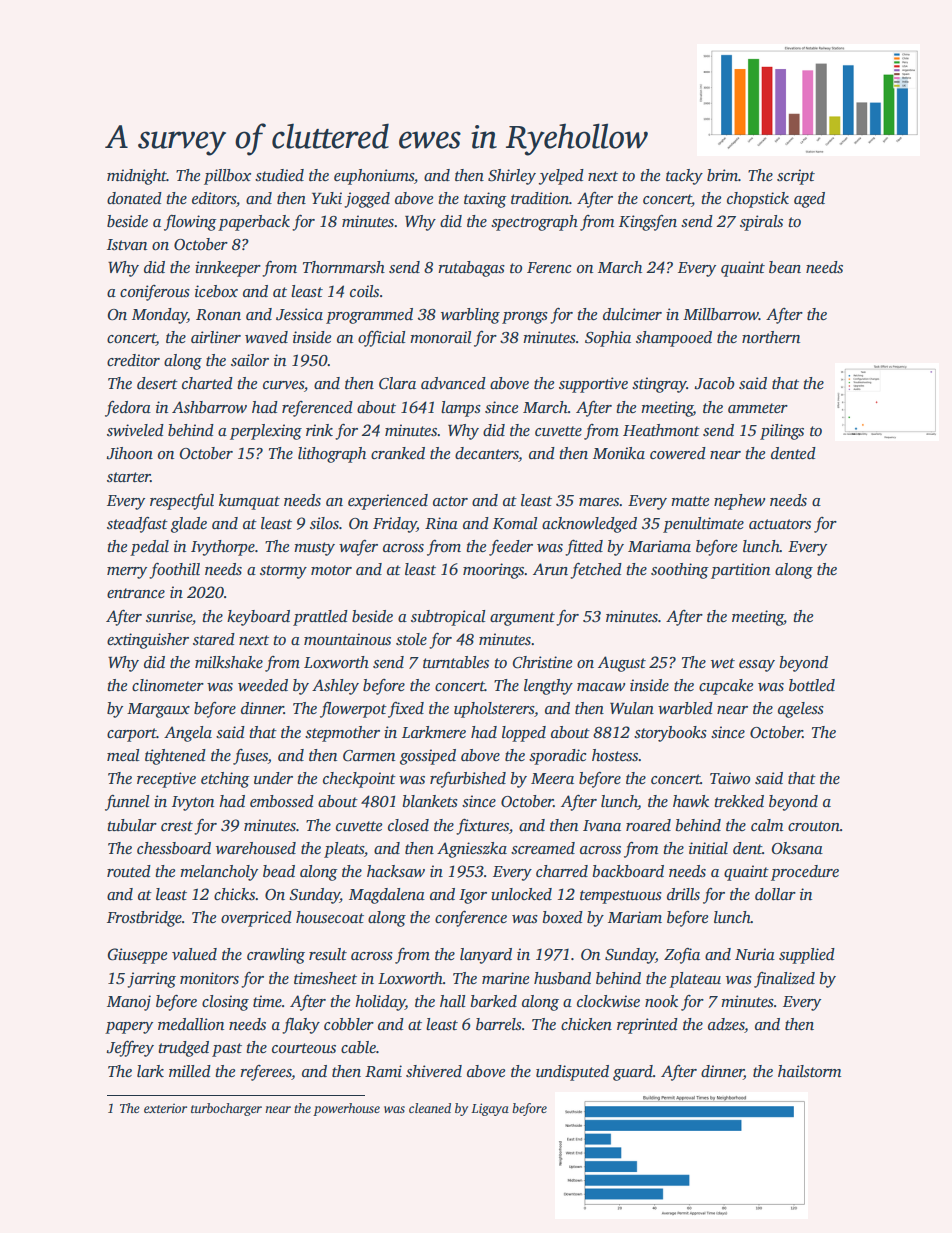 This image has width=952, height=1233. I want to click on subtropical, so click(448, 618).
